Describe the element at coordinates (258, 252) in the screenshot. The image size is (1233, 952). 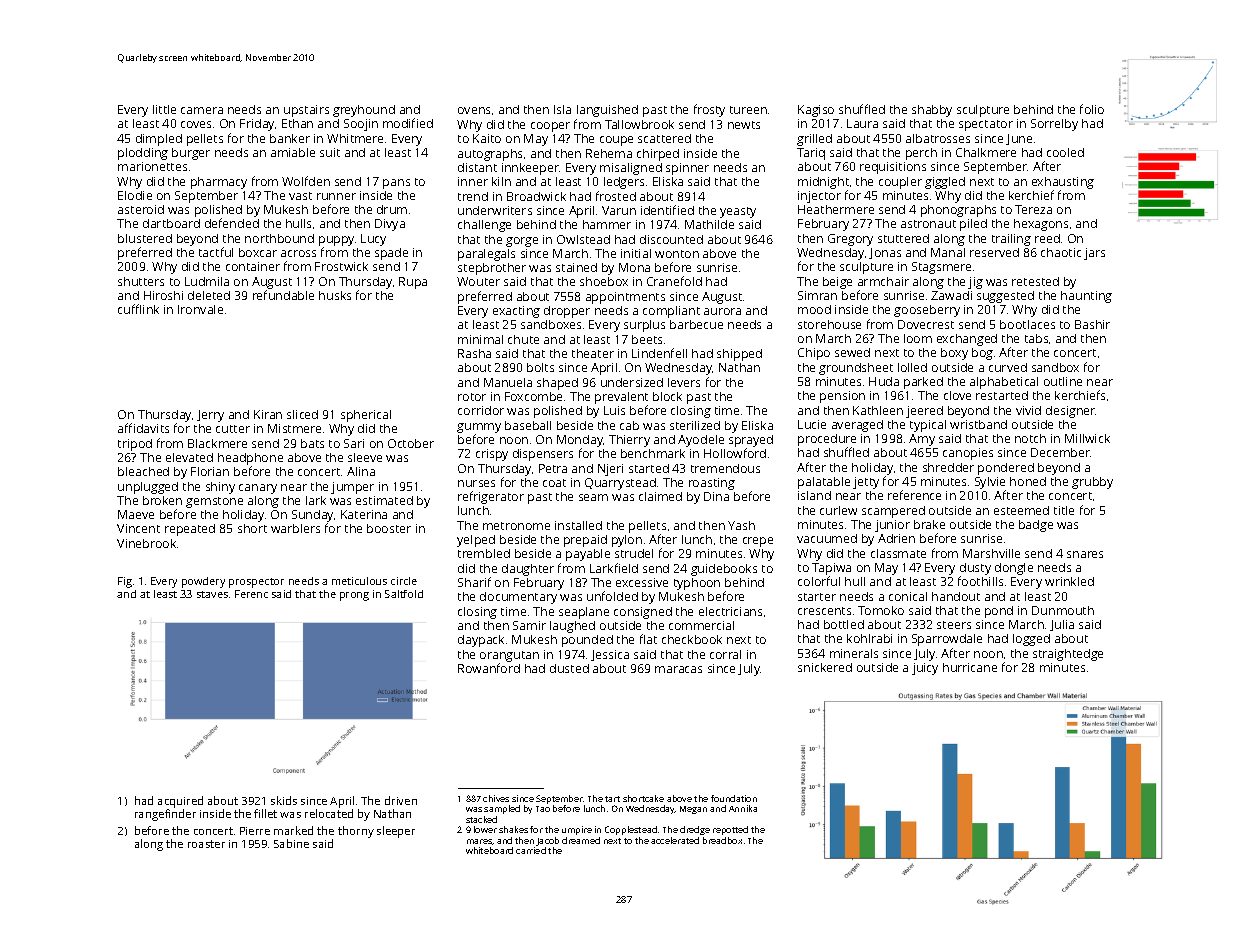
I see `boxcar` at that location.
